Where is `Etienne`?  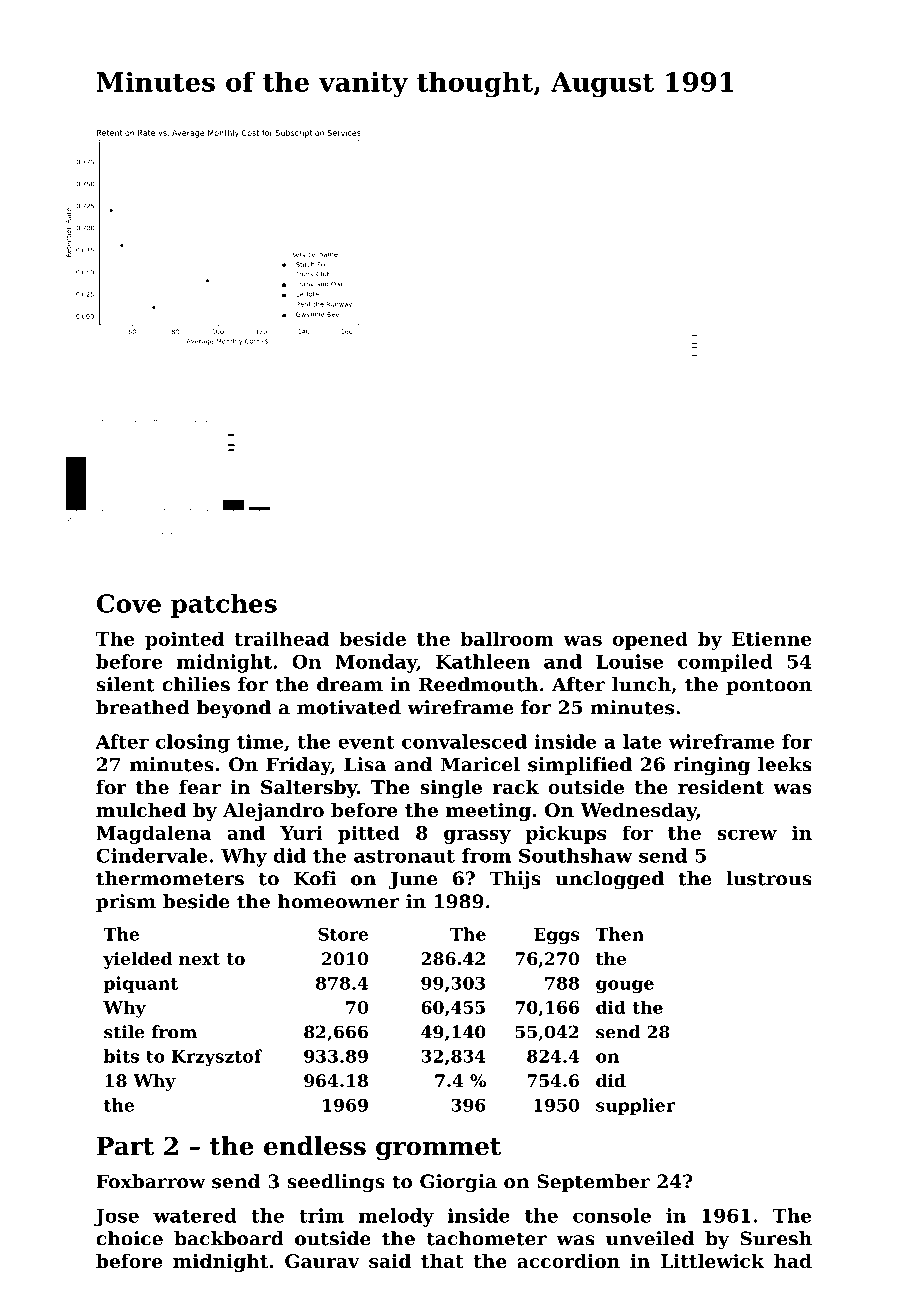 Etienne is located at coordinates (771, 638).
